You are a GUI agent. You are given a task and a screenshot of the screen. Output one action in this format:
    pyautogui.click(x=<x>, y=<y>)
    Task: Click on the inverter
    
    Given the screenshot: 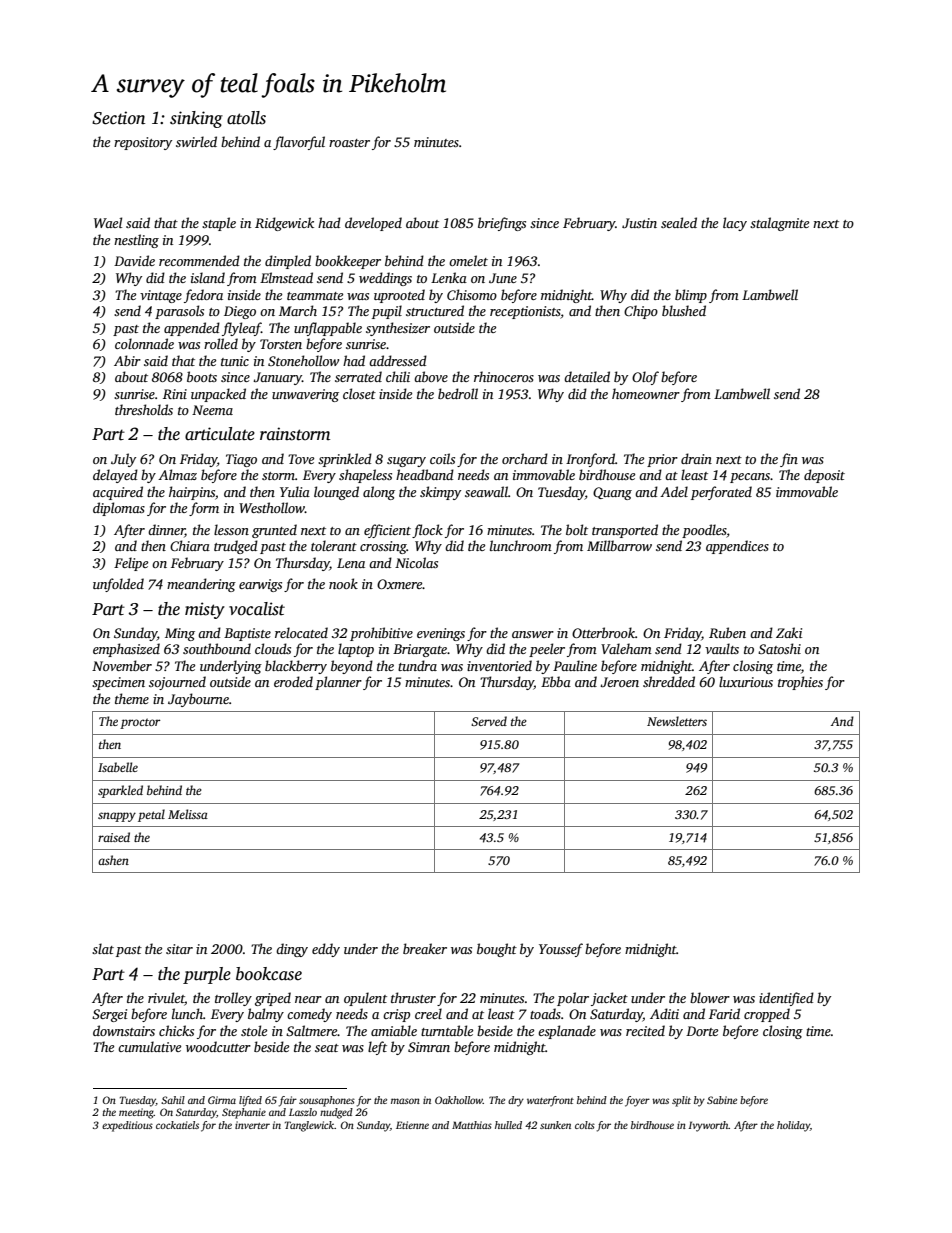 What is the action you would take?
    pyautogui.click(x=252, y=1125)
